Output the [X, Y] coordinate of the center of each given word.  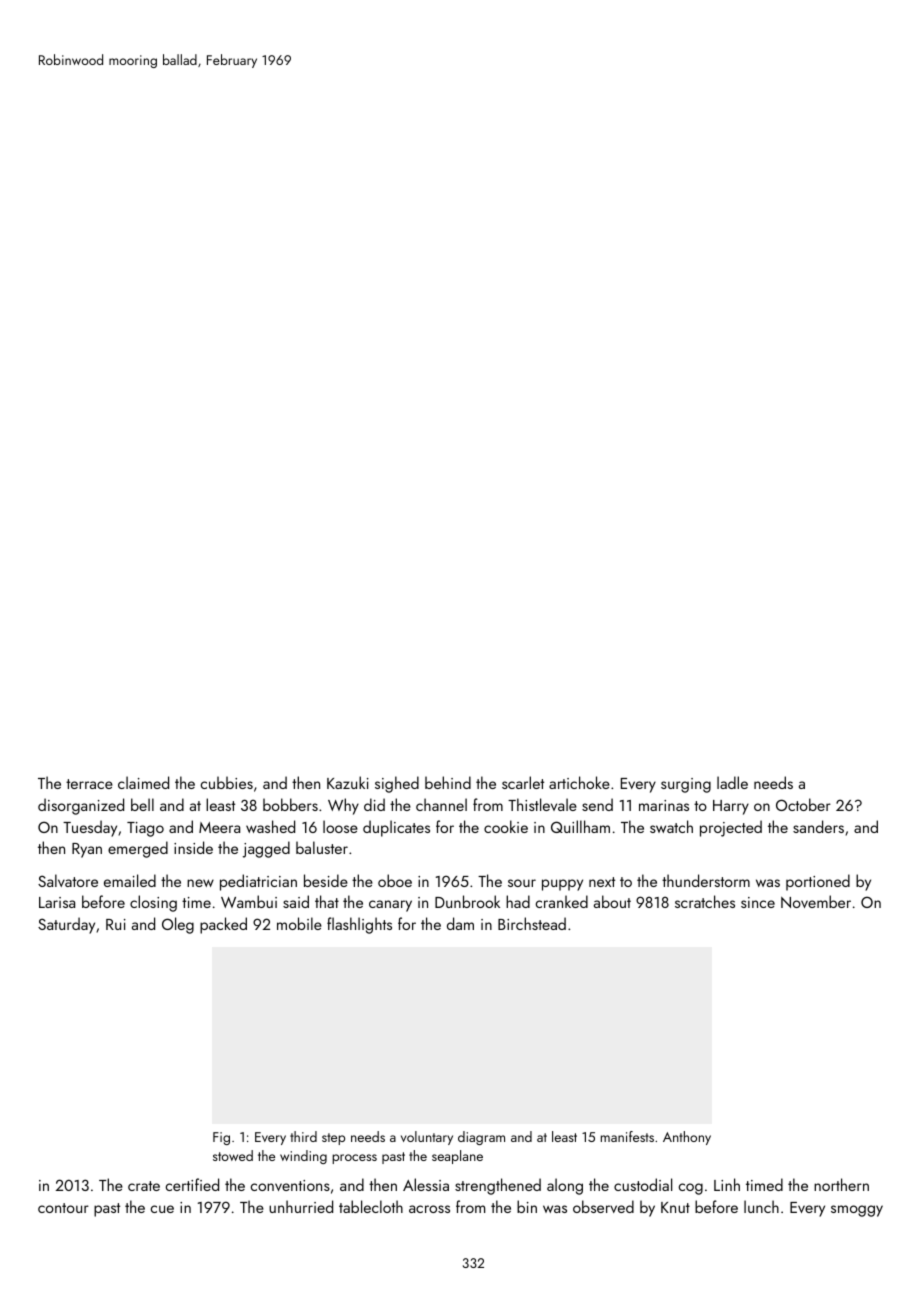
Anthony [687, 1138]
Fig [221, 1138]
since [758, 902]
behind [448, 782]
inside [193, 847]
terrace [89, 784]
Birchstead [532, 923]
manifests [627, 1136]
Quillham [580, 826]
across [429, 1209]
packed [223, 925]
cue [162, 1209]
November [816, 901]
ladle [732, 782]
